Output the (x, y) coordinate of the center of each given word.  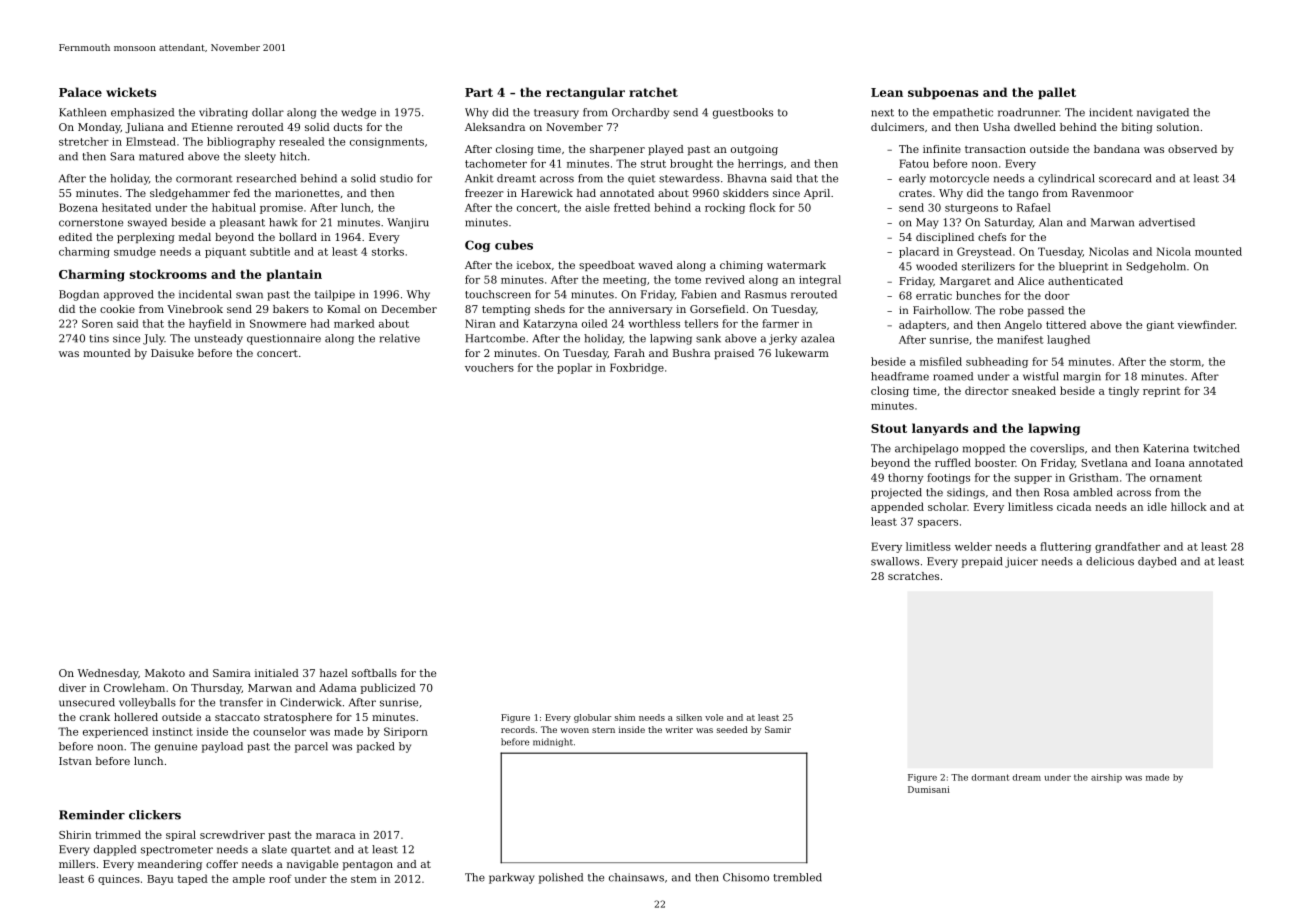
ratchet (653, 92)
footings (948, 478)
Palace (80, 92)
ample (249, 879)
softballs (374, 673)
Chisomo (746, 877)
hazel (334, 673)
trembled (798, 877)
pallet (1057, 93)
